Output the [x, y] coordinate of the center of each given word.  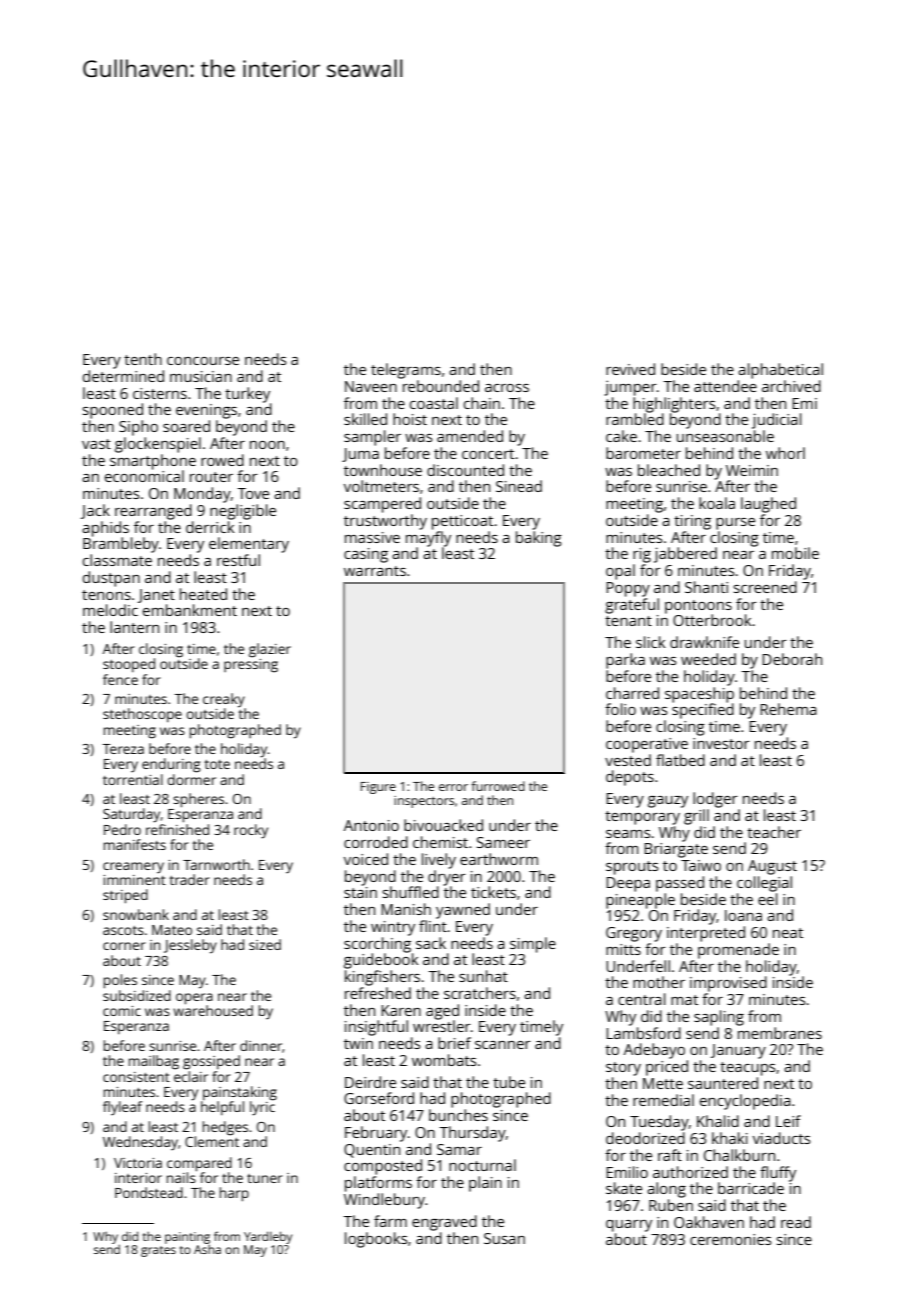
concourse [203, 361]
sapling [719, 1018]
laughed [768, 505]
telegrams [406, 371]
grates [158, 1251]
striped [125, 896]
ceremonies [731, 1239]
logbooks [376, 1240]
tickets [493, 892]
